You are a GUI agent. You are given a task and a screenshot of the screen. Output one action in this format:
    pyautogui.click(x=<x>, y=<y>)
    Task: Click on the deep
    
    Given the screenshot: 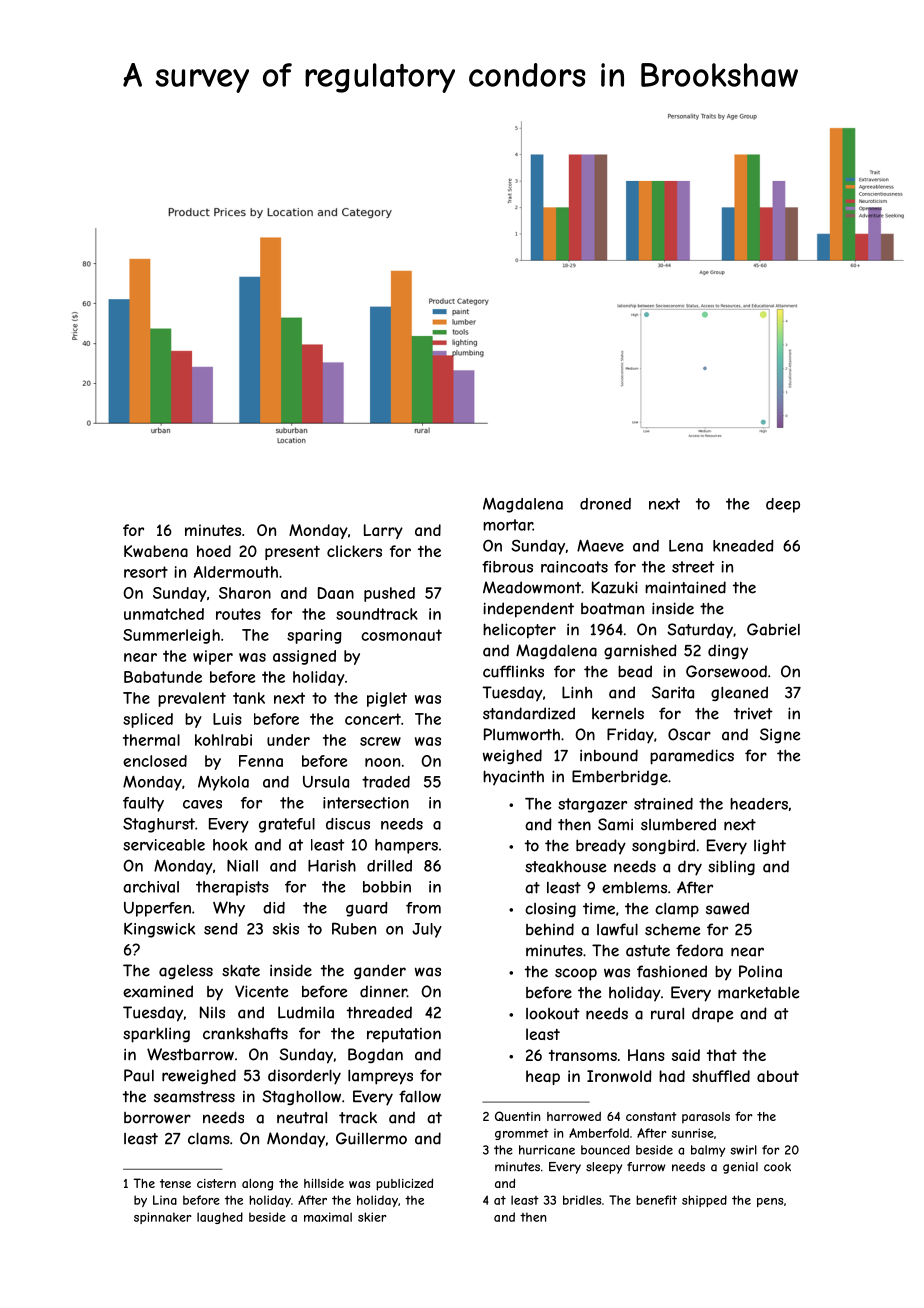 What is the action you would take?
    pyautogui.click(x=783, y=505)
